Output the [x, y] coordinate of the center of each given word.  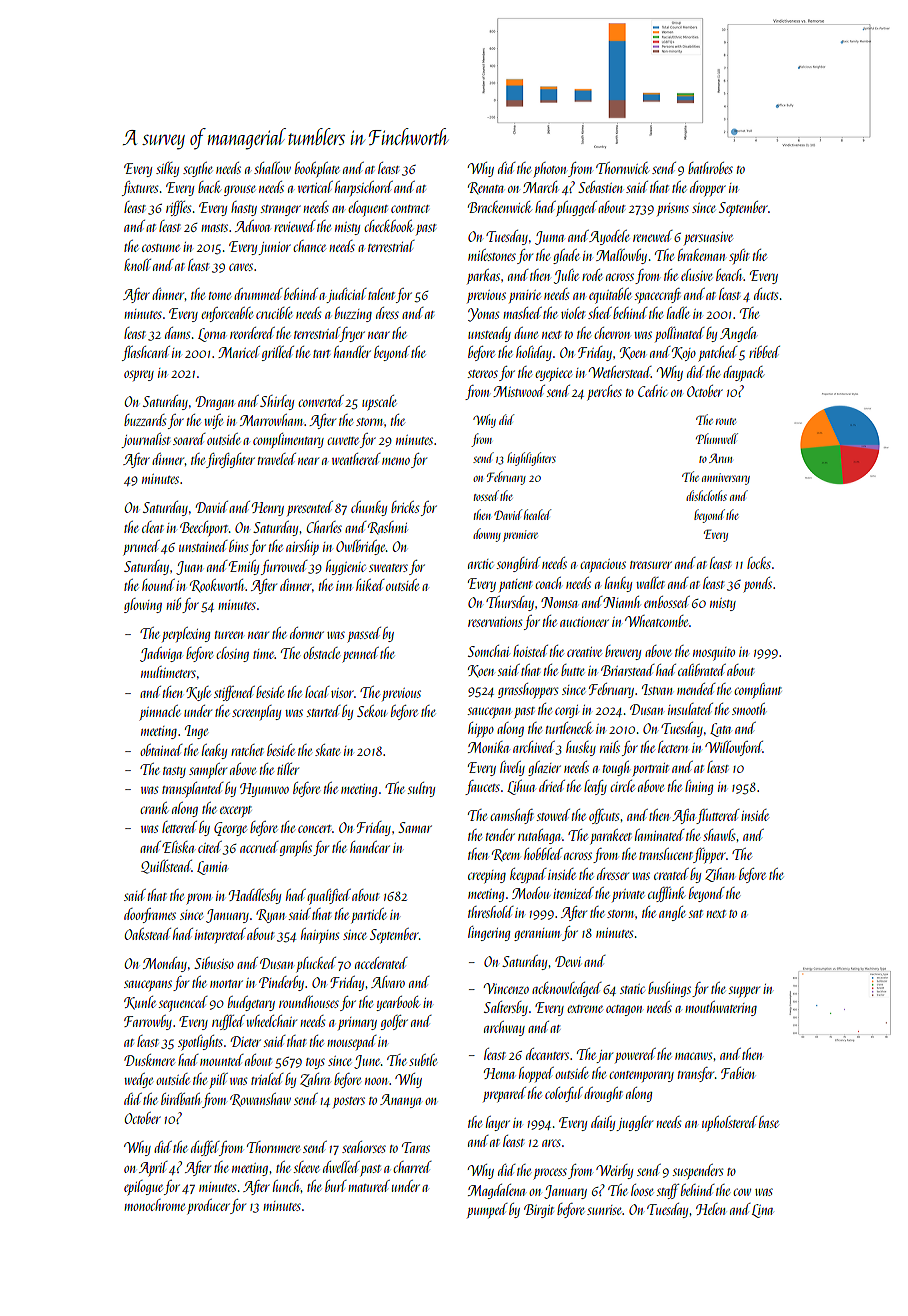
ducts [766, 294]
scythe [197, 169]
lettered [179, 827]
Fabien [737, 1073]
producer [209, 1206]
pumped [487, 1210]
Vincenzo [506, 988]
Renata [486, 188]
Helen [710, 1209]
